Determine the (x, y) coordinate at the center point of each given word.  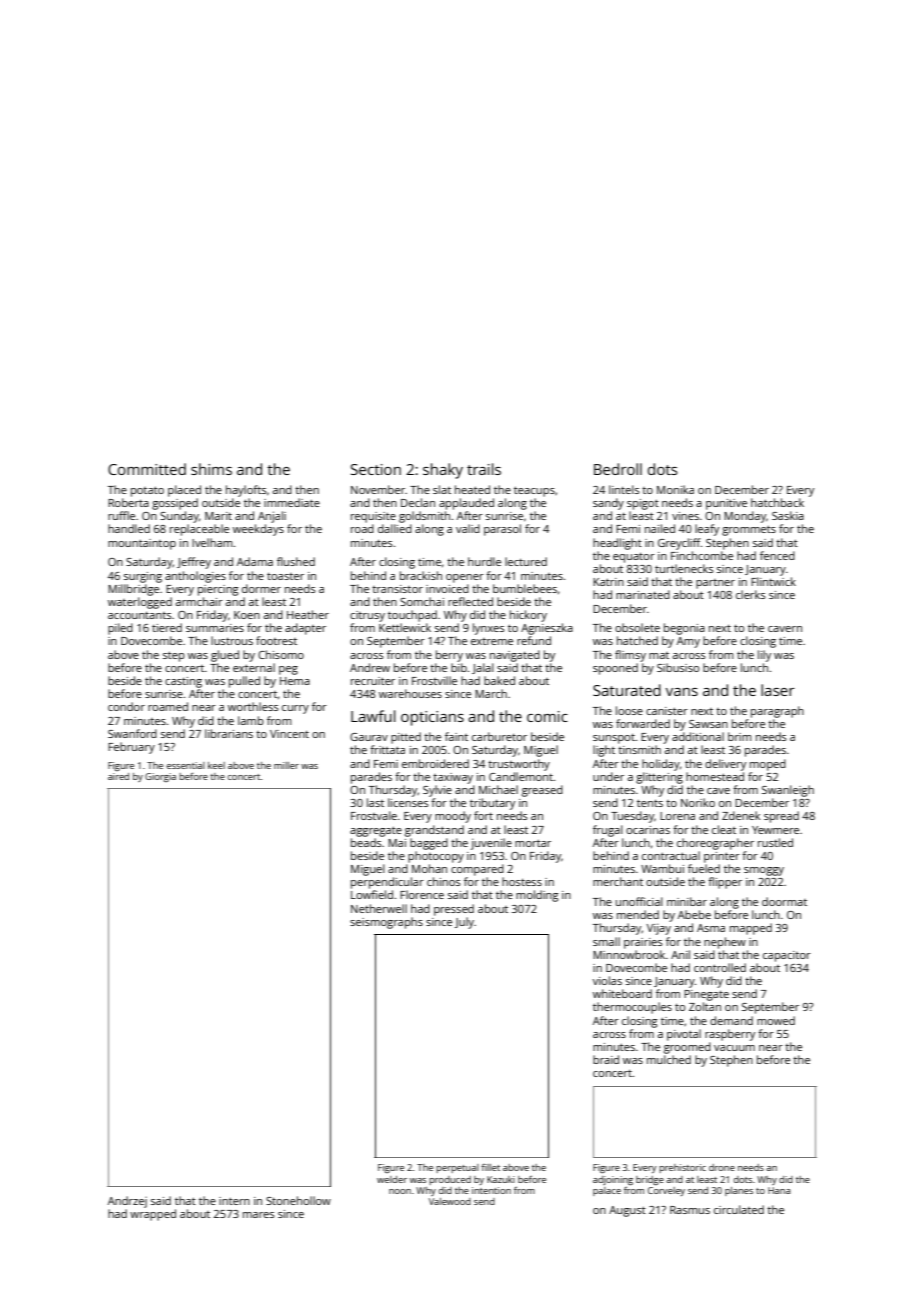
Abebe (694, 914)
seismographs (386, 923)
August (627, 1211)
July (464, 923)
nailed (660, 528)
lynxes (489, 629)
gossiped (175, 504)
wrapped (153, 1215)
